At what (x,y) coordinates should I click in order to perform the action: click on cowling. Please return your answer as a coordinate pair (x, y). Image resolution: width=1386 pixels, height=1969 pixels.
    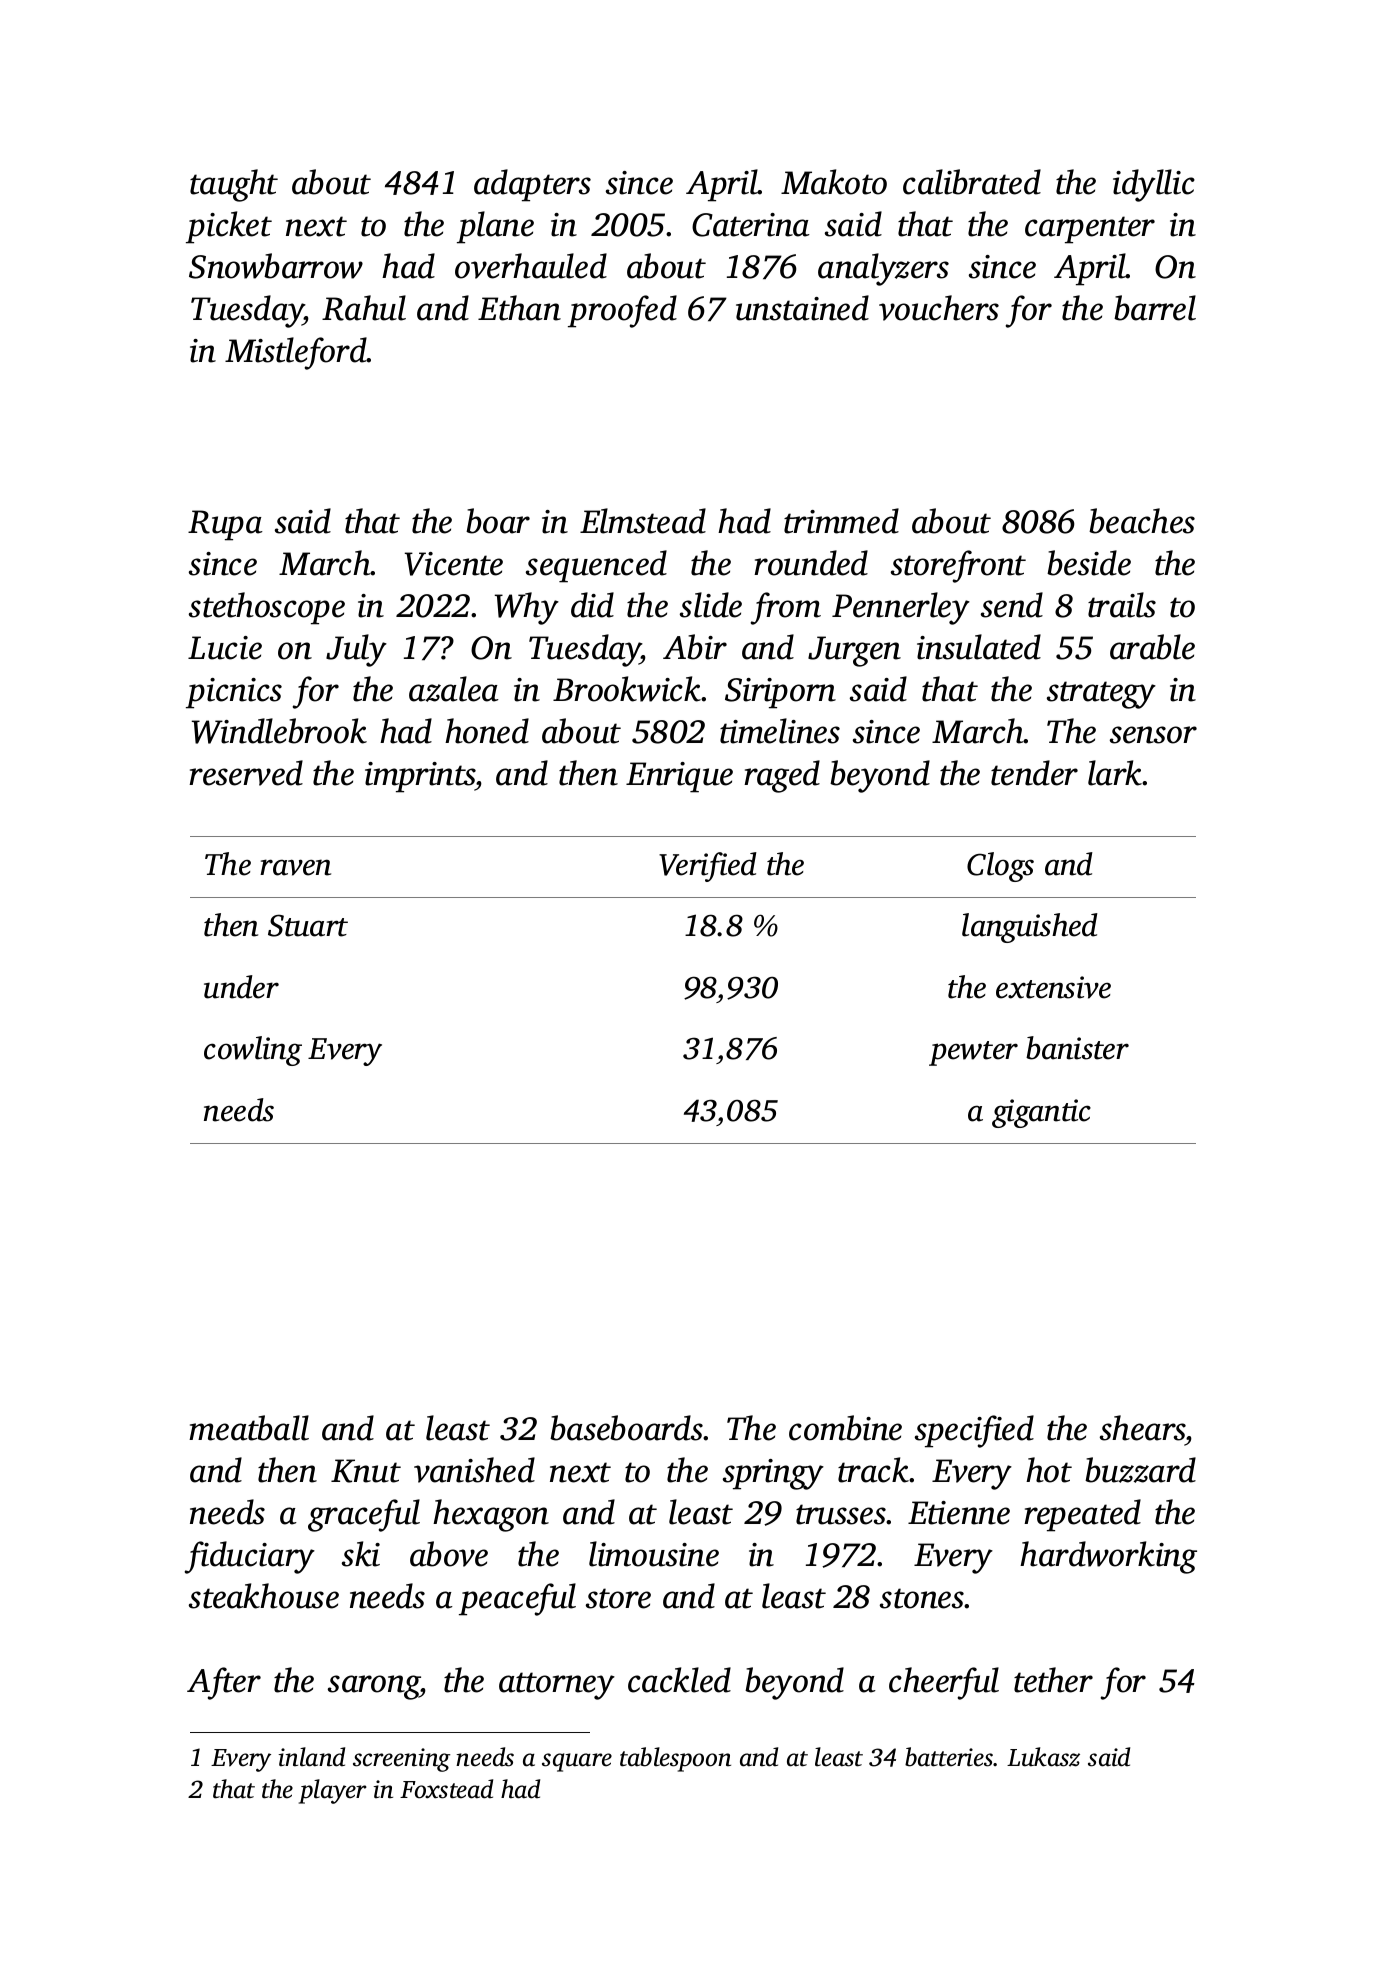
    Looking at the image, I should click on (253, 1051).
